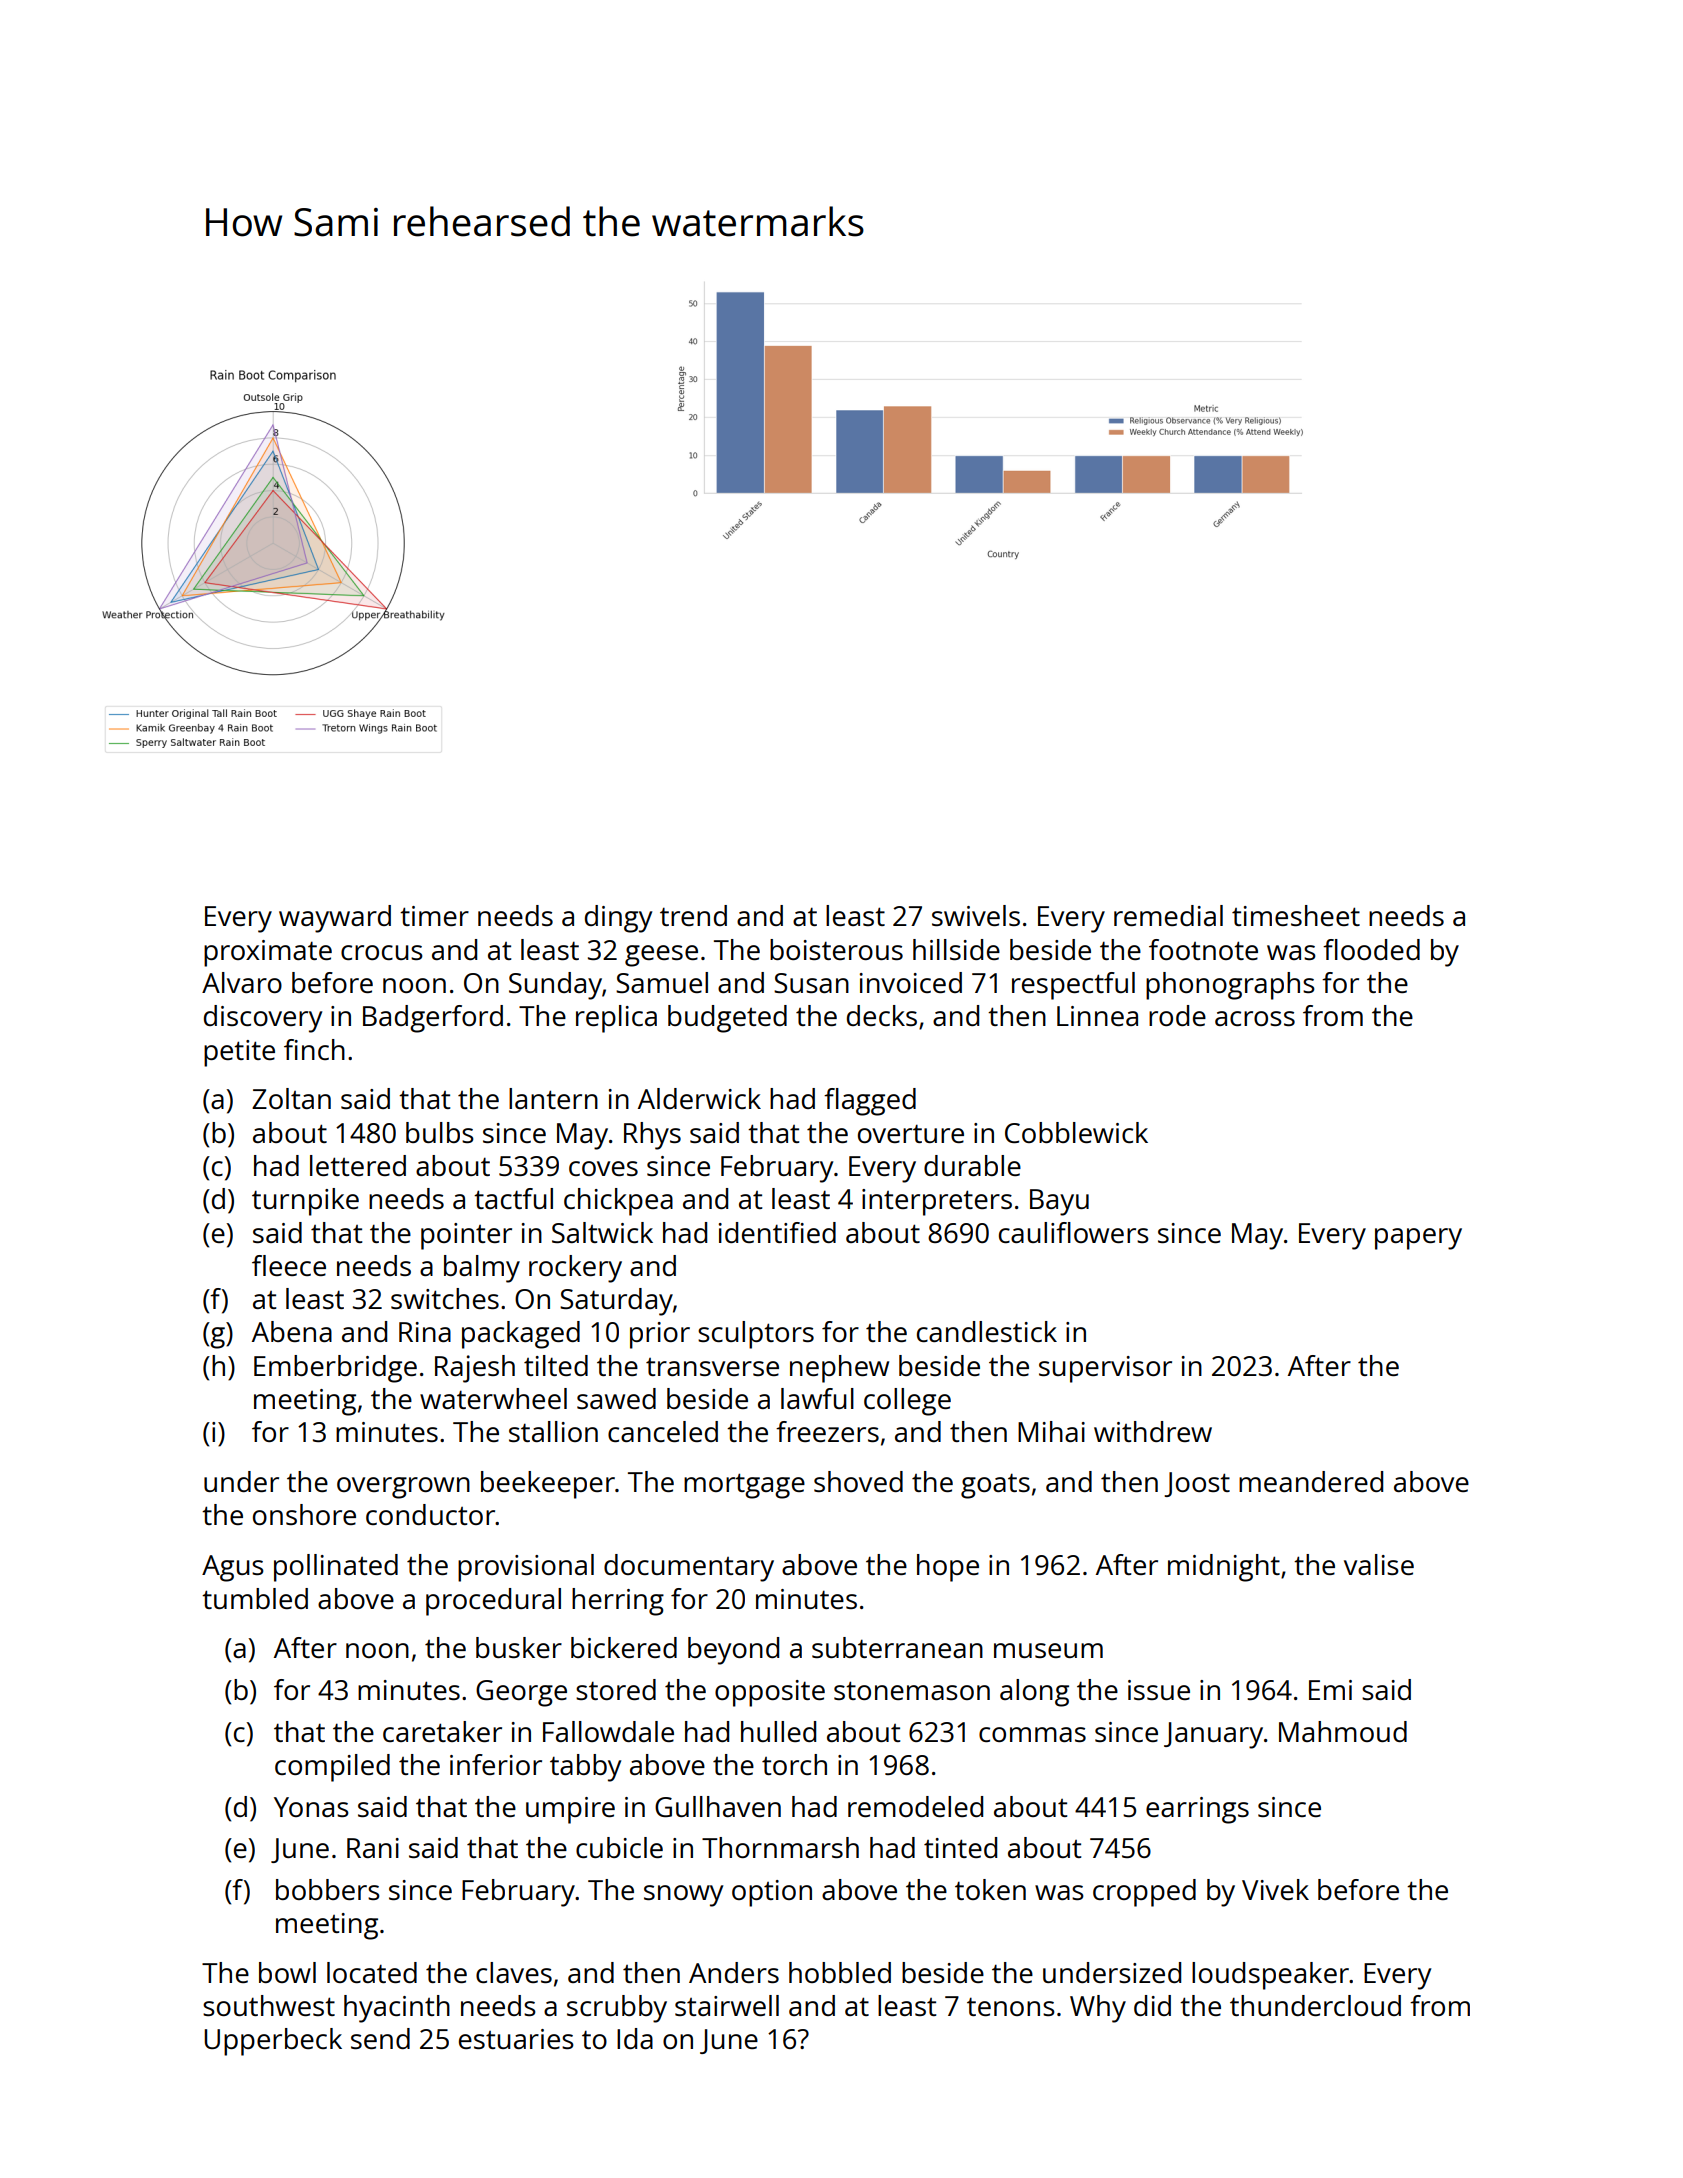  Describe the element at coordinates (1076, 1132) in the screenshot. I see `Cobblewick` at that location.
